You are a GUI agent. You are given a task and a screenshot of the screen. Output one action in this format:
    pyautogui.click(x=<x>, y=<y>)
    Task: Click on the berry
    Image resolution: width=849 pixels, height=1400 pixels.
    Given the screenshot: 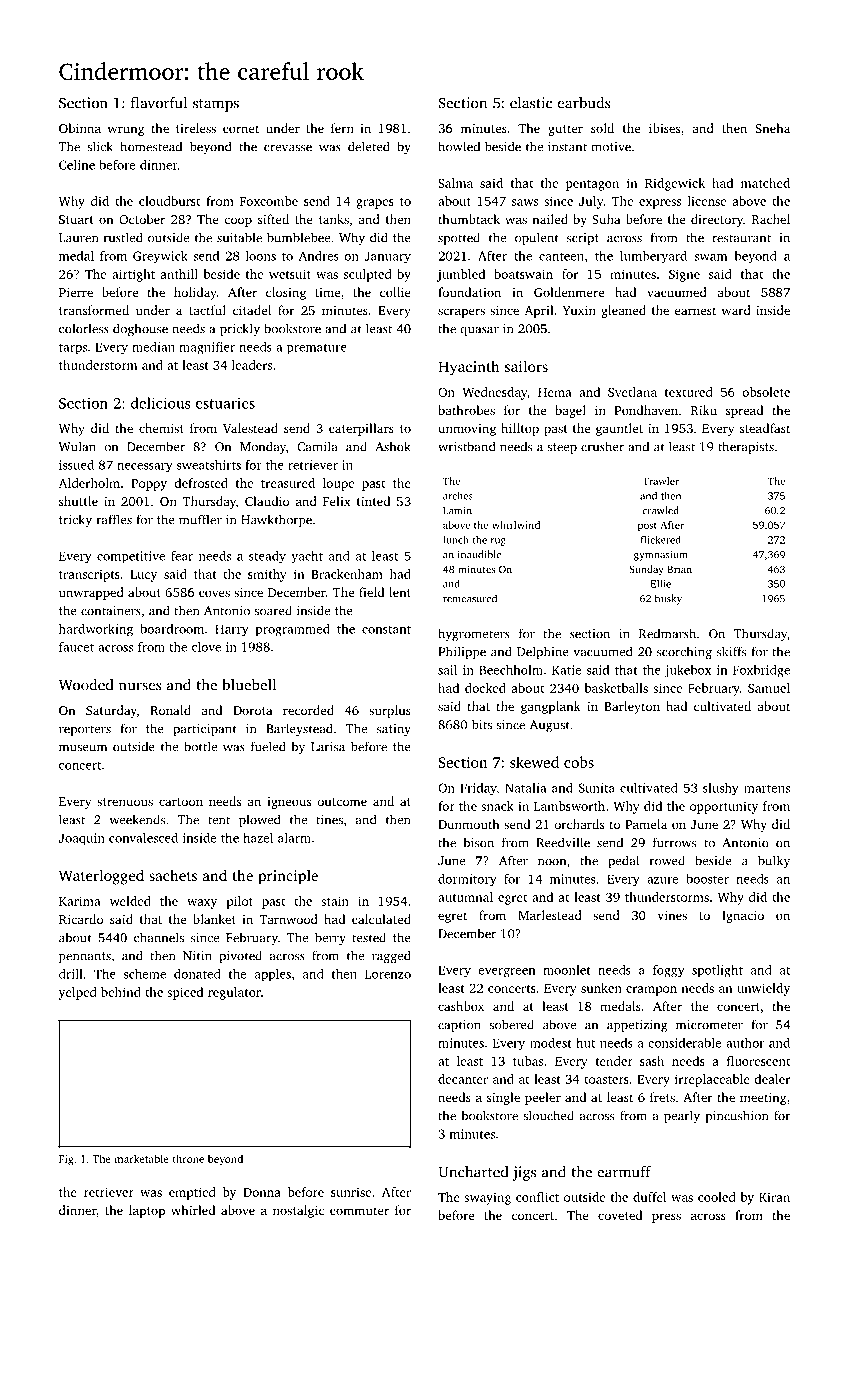 What is the action you would take?
    pyautogui.click(x=330, y=938)
